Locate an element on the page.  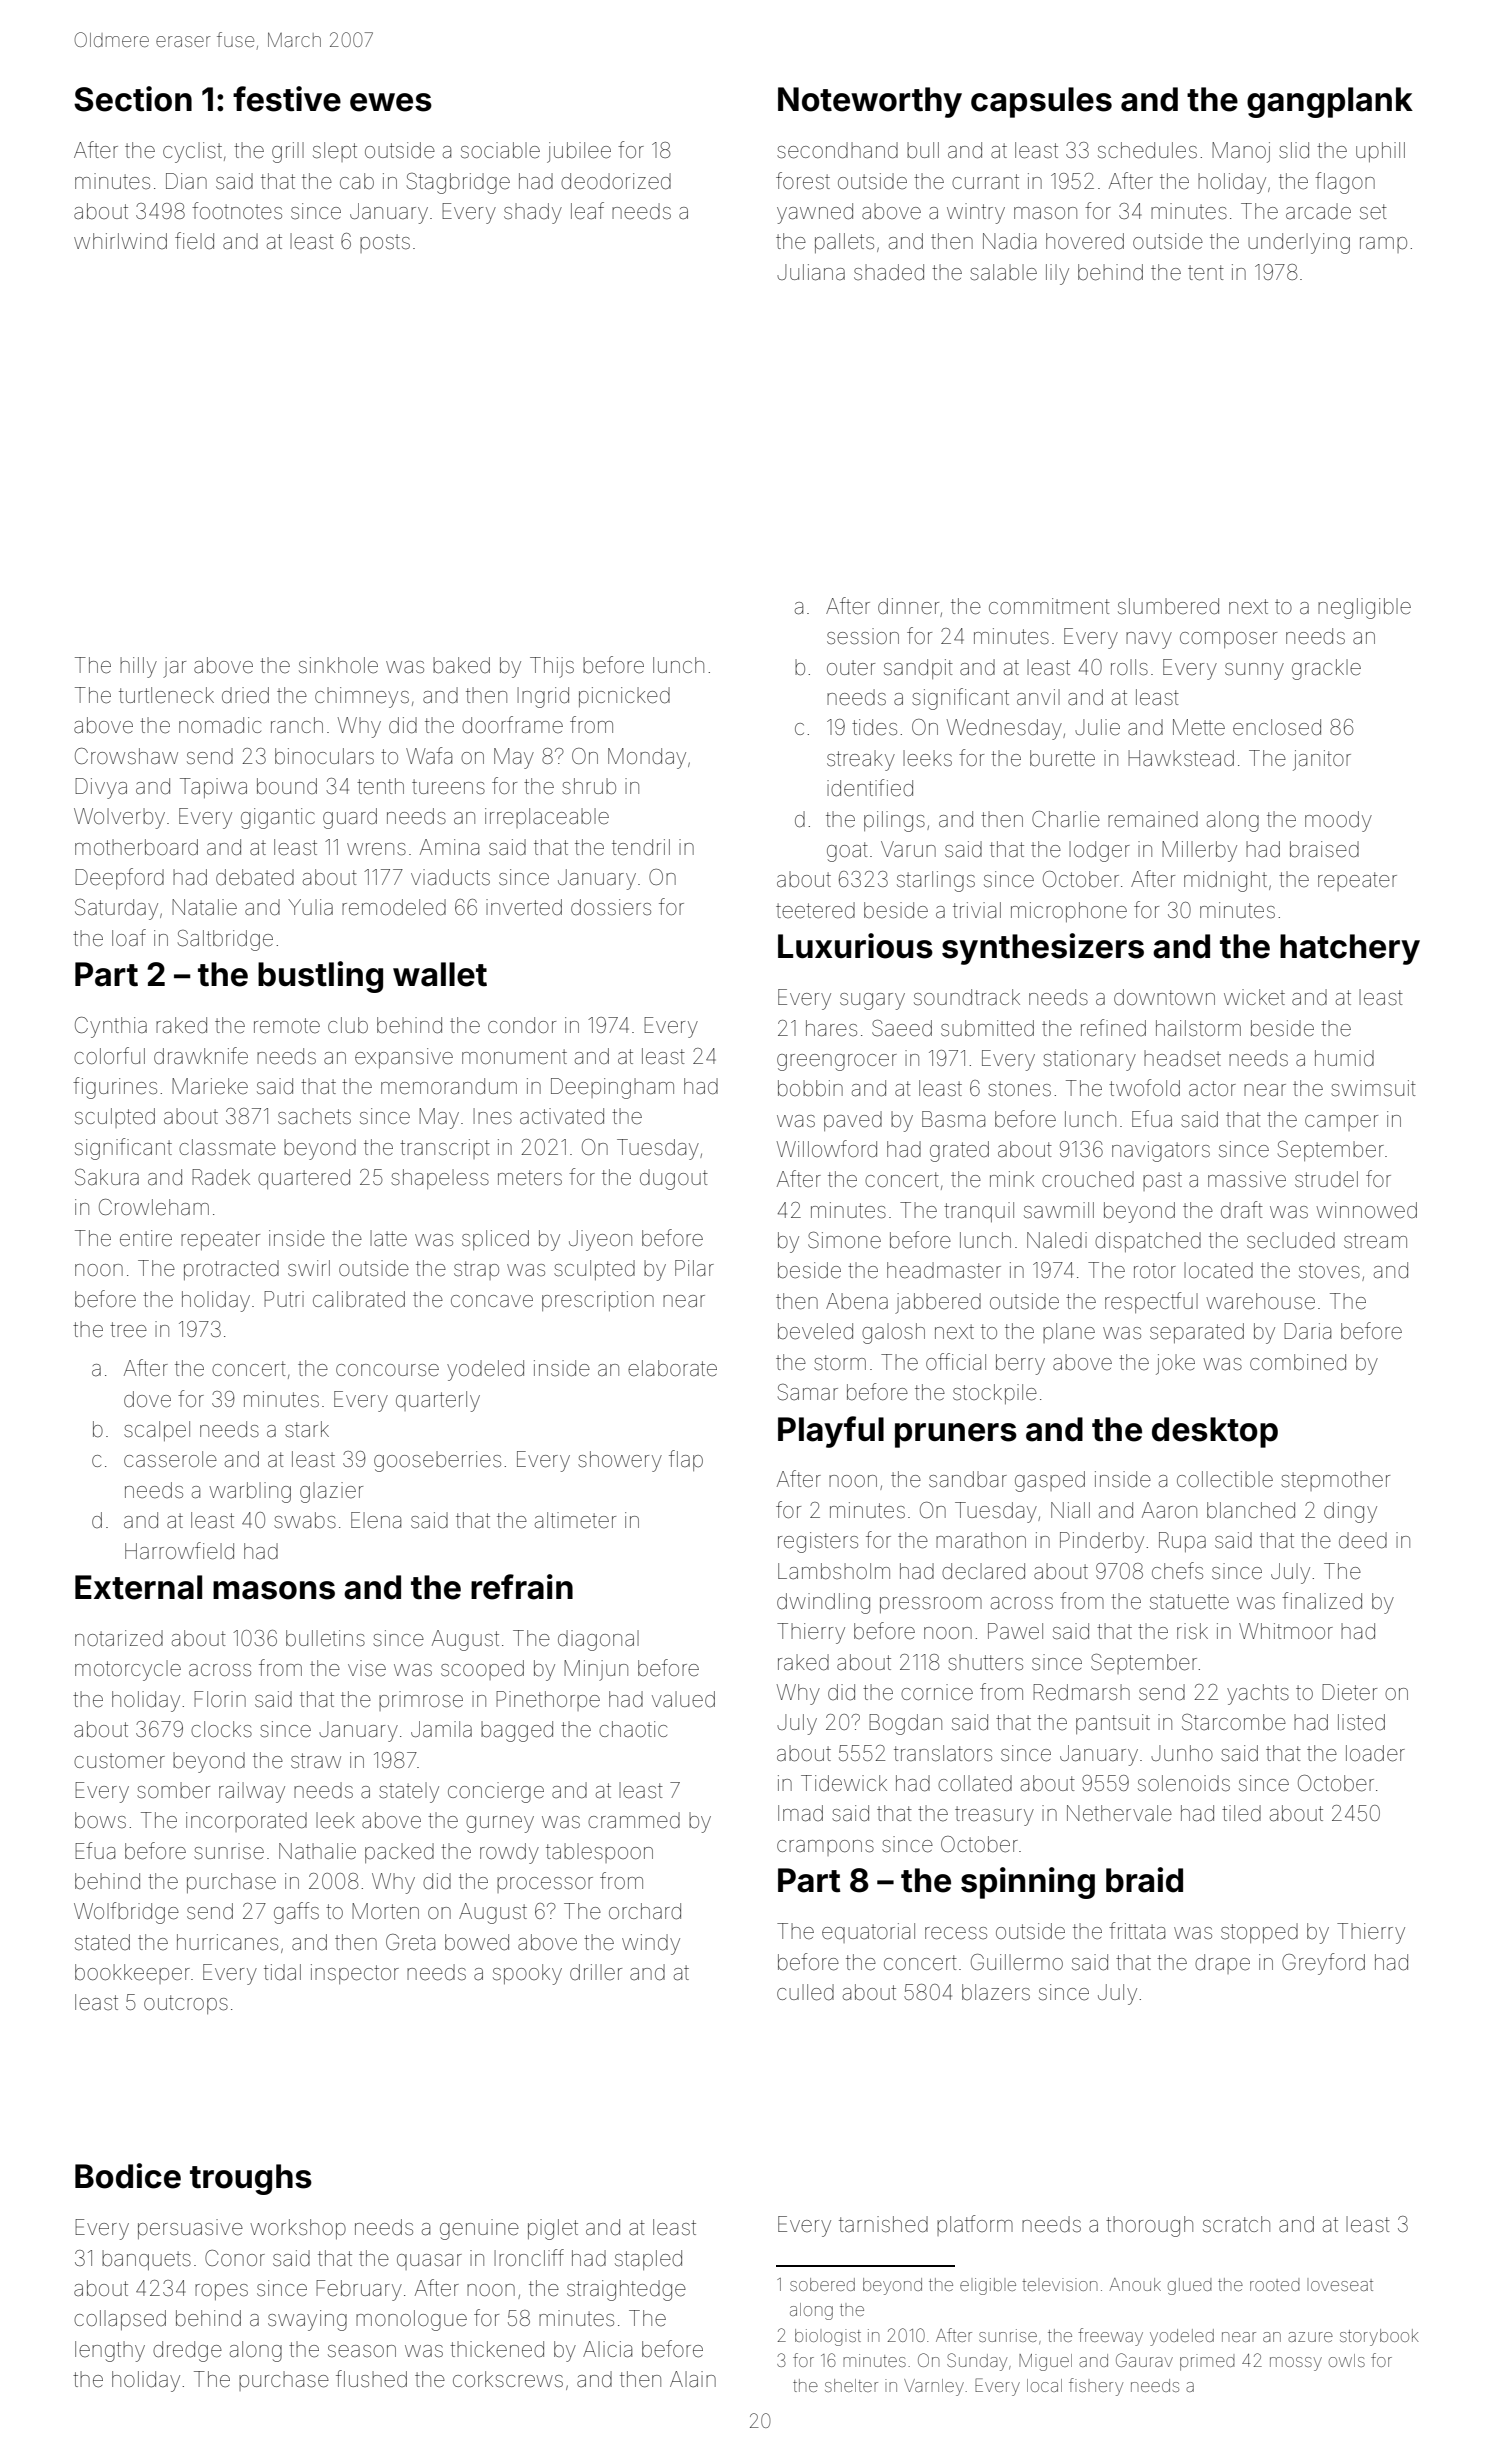
Playful is located at coordinates (831, 1432).
